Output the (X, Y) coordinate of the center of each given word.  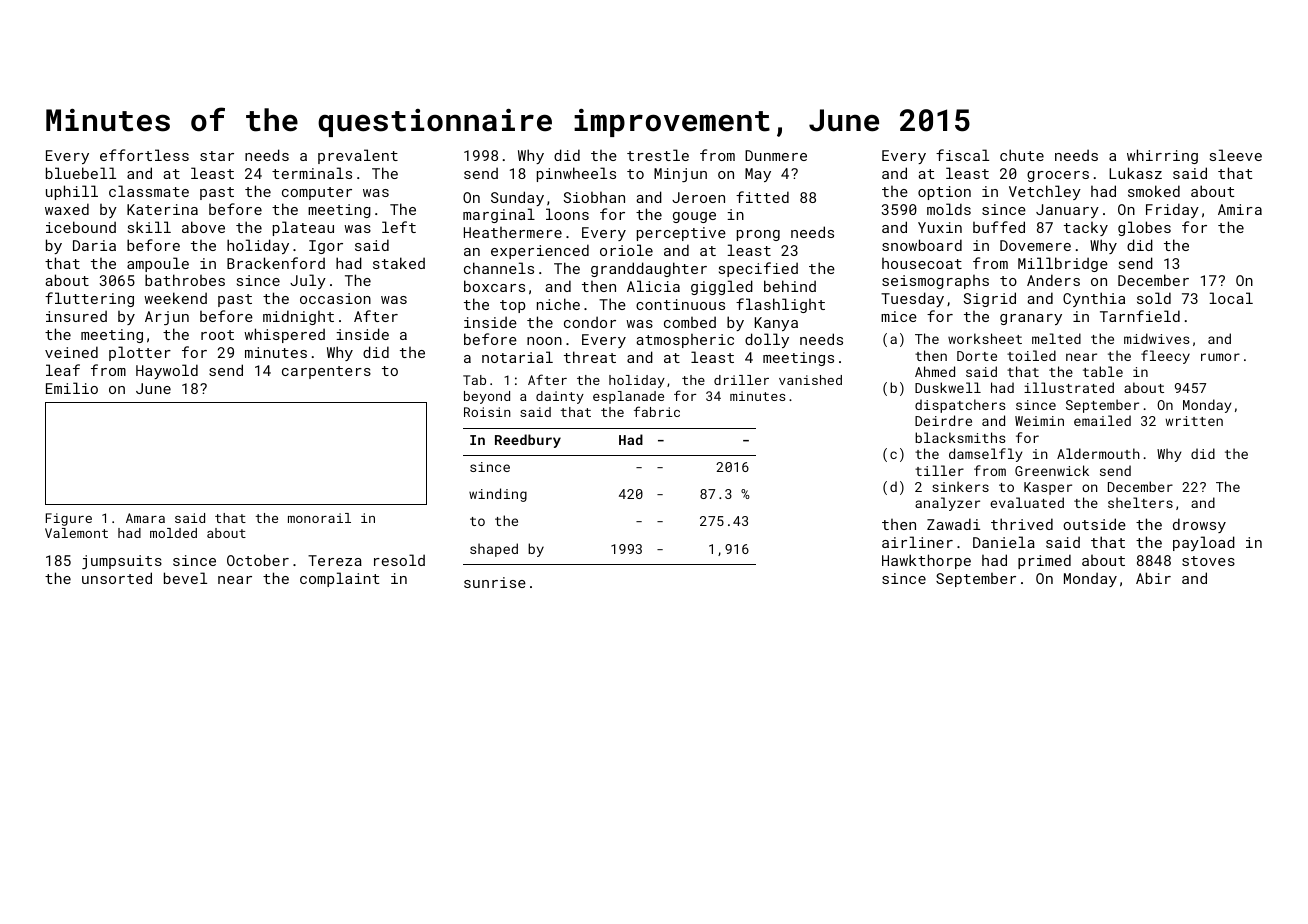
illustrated (1069, 387)
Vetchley (1045, 192)
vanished (810, 380)
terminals (312, 173)
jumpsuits (122, 562)
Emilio (72, 388)
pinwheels (576, 174)
